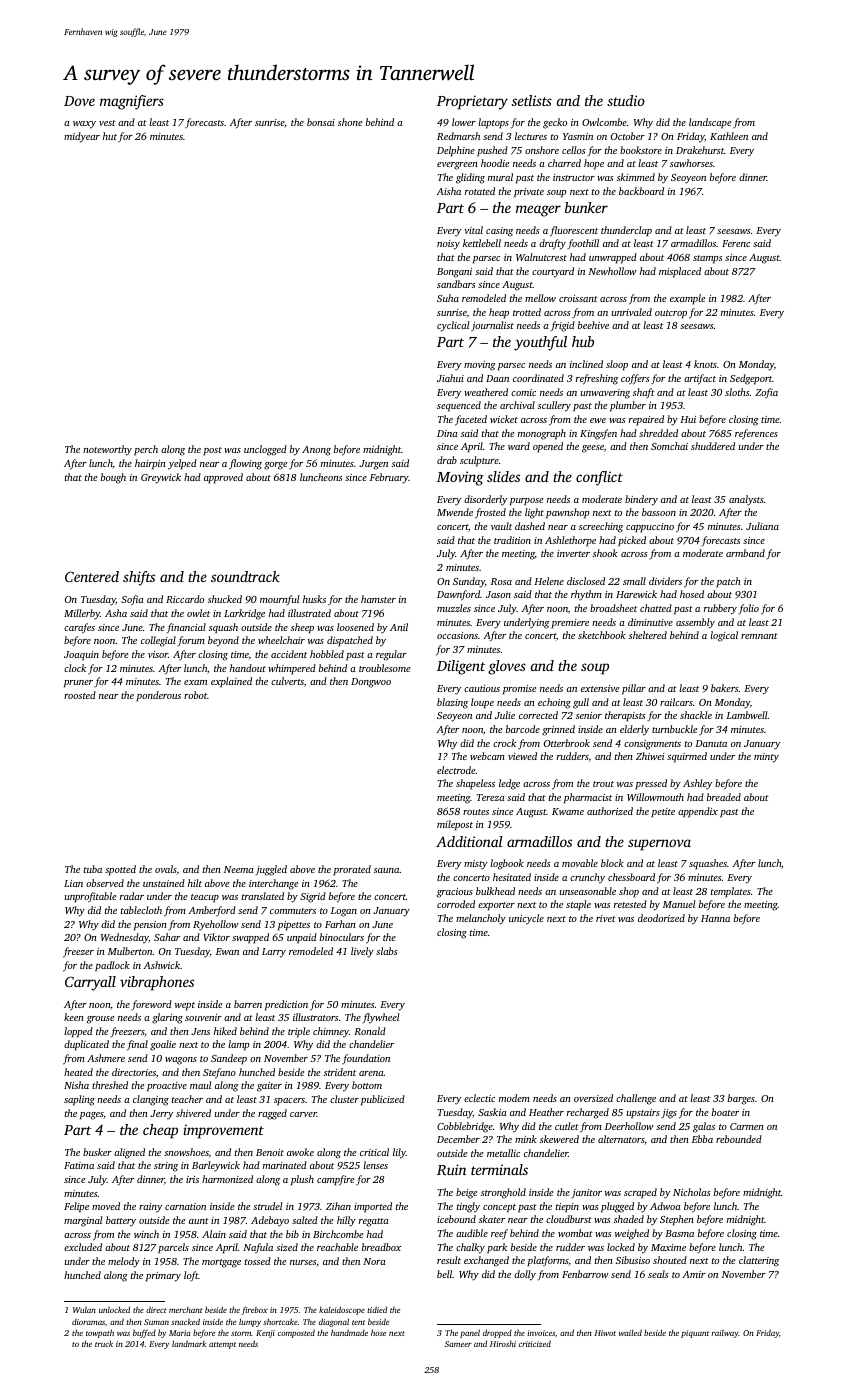  What do you see at coordinates (691, 163) in the document?
I see `sawhorses` at bounding box center [691, 163].
